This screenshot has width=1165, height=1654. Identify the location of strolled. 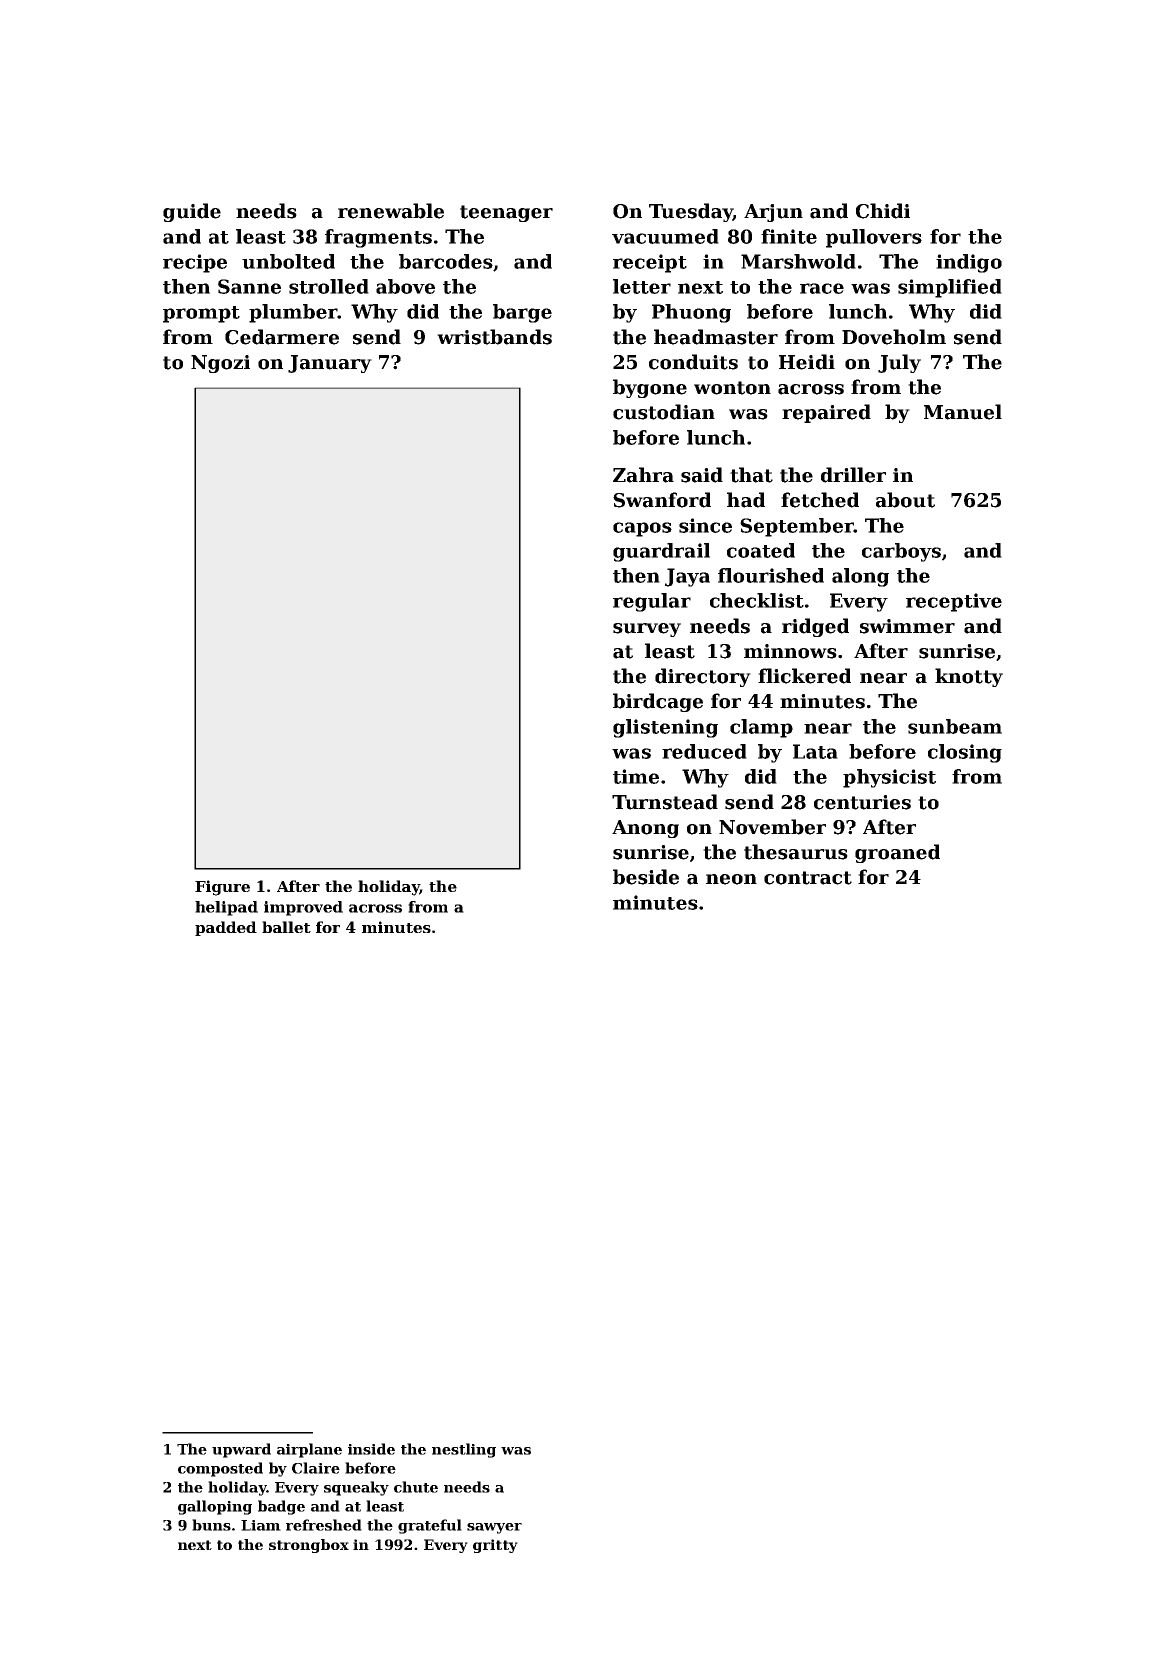
(329, 286).
